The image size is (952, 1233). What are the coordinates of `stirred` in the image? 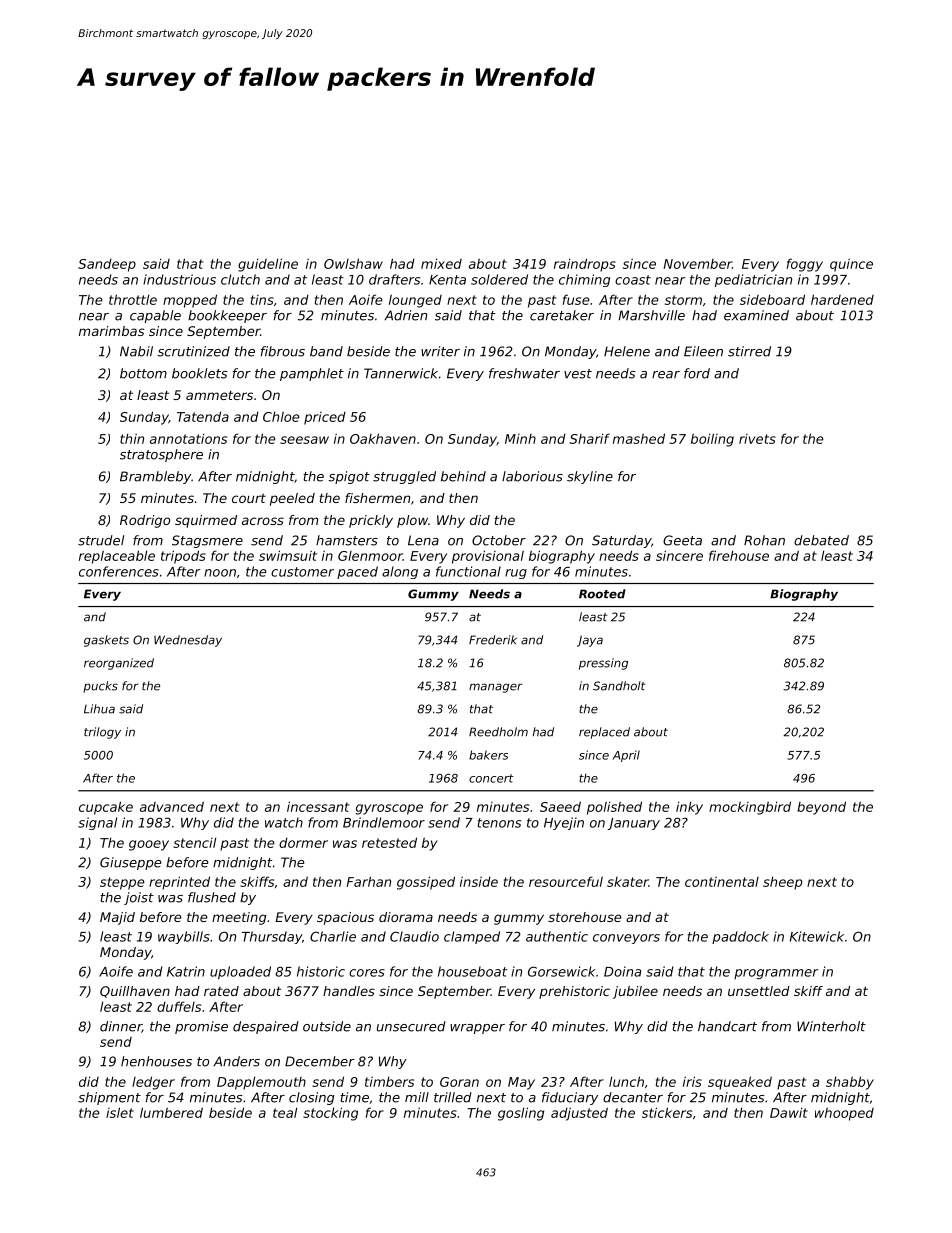 It's located at (749, 351).
